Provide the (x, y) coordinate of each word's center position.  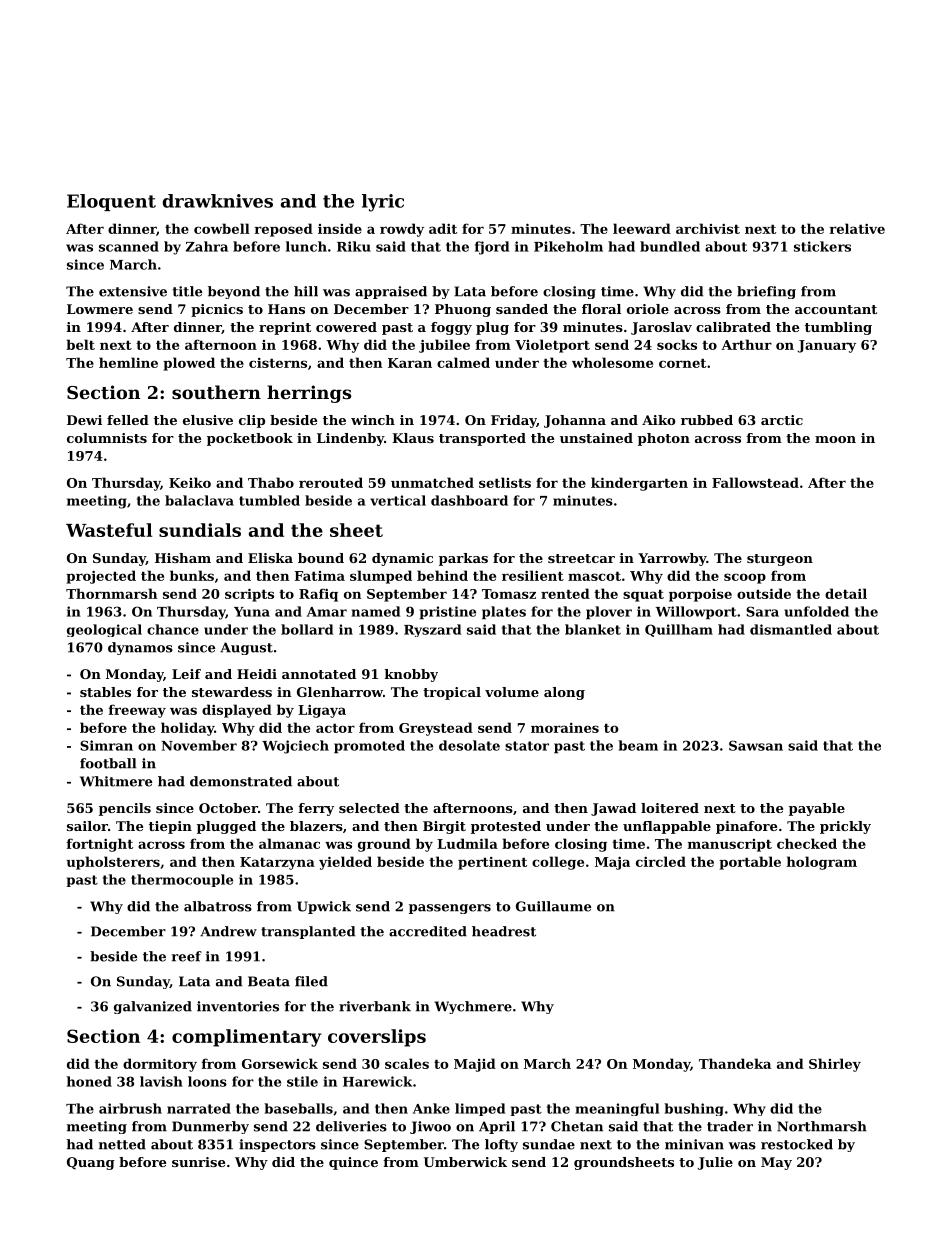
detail (846, 593)
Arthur (746, 344)
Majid (475, 1065)
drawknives (218, 201)
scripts (249, 595)
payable (817, 809)
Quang (91, 1163)
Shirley (835, 1065)
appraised (391, 292)
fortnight (100, 845)
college (558, 863)
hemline (128, 362)
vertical (398, 500)
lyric (383, 203)
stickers (822, 246)
